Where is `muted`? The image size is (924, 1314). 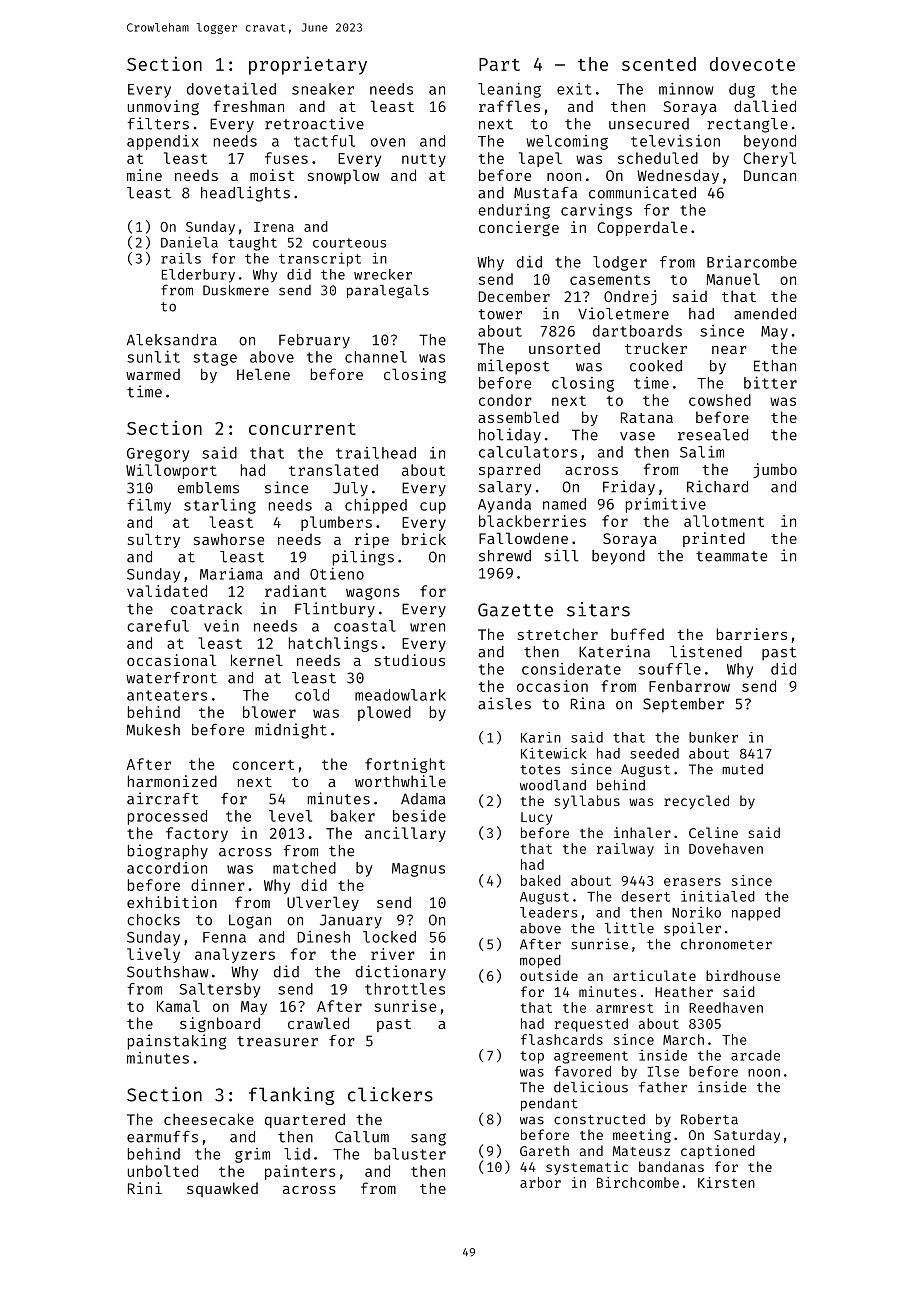 muted is located at coordinates (742, 769).
